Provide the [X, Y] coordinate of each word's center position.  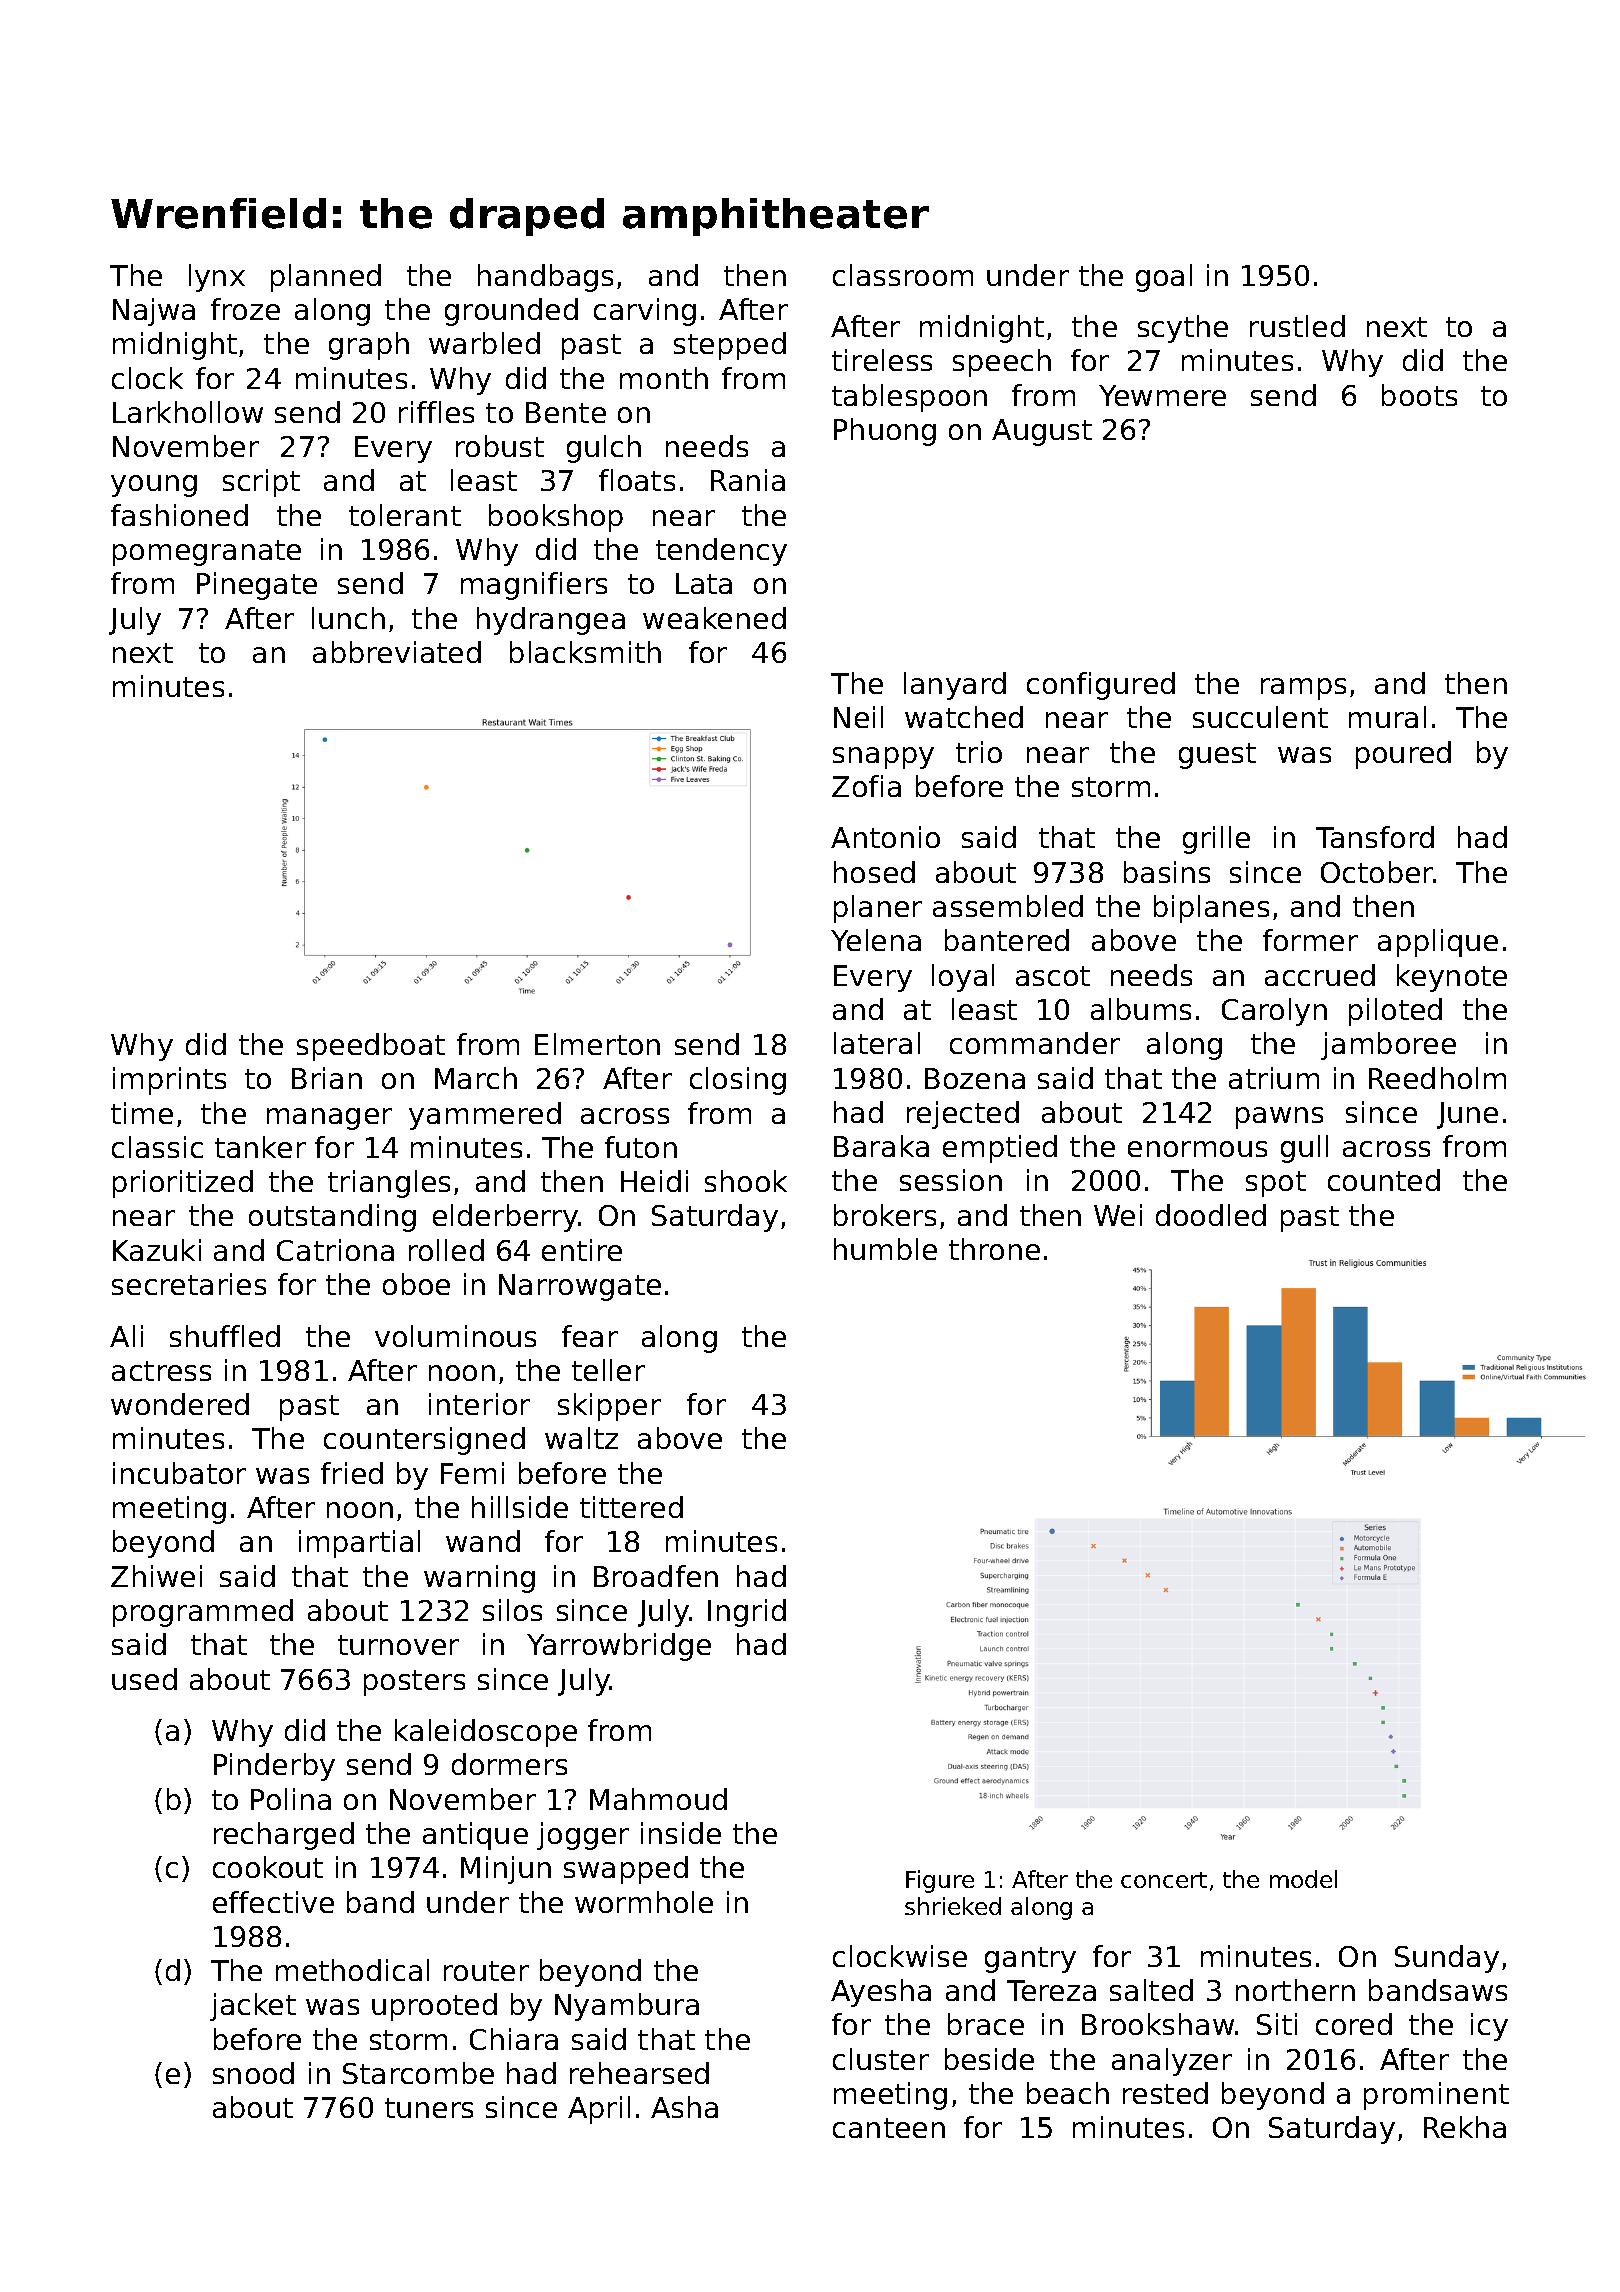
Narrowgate [580, 1287]
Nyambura [627, 2007]
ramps [1303, 689]
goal [1164, 278]
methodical [352, 1970]
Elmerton [597, 1044]
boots [1419, 395]
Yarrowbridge [619, 1647]
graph [369, 346]
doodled [1211, 1215]
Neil [858, 717]
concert [1164, 1880]
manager [329, 1119]
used [144, 1679]
